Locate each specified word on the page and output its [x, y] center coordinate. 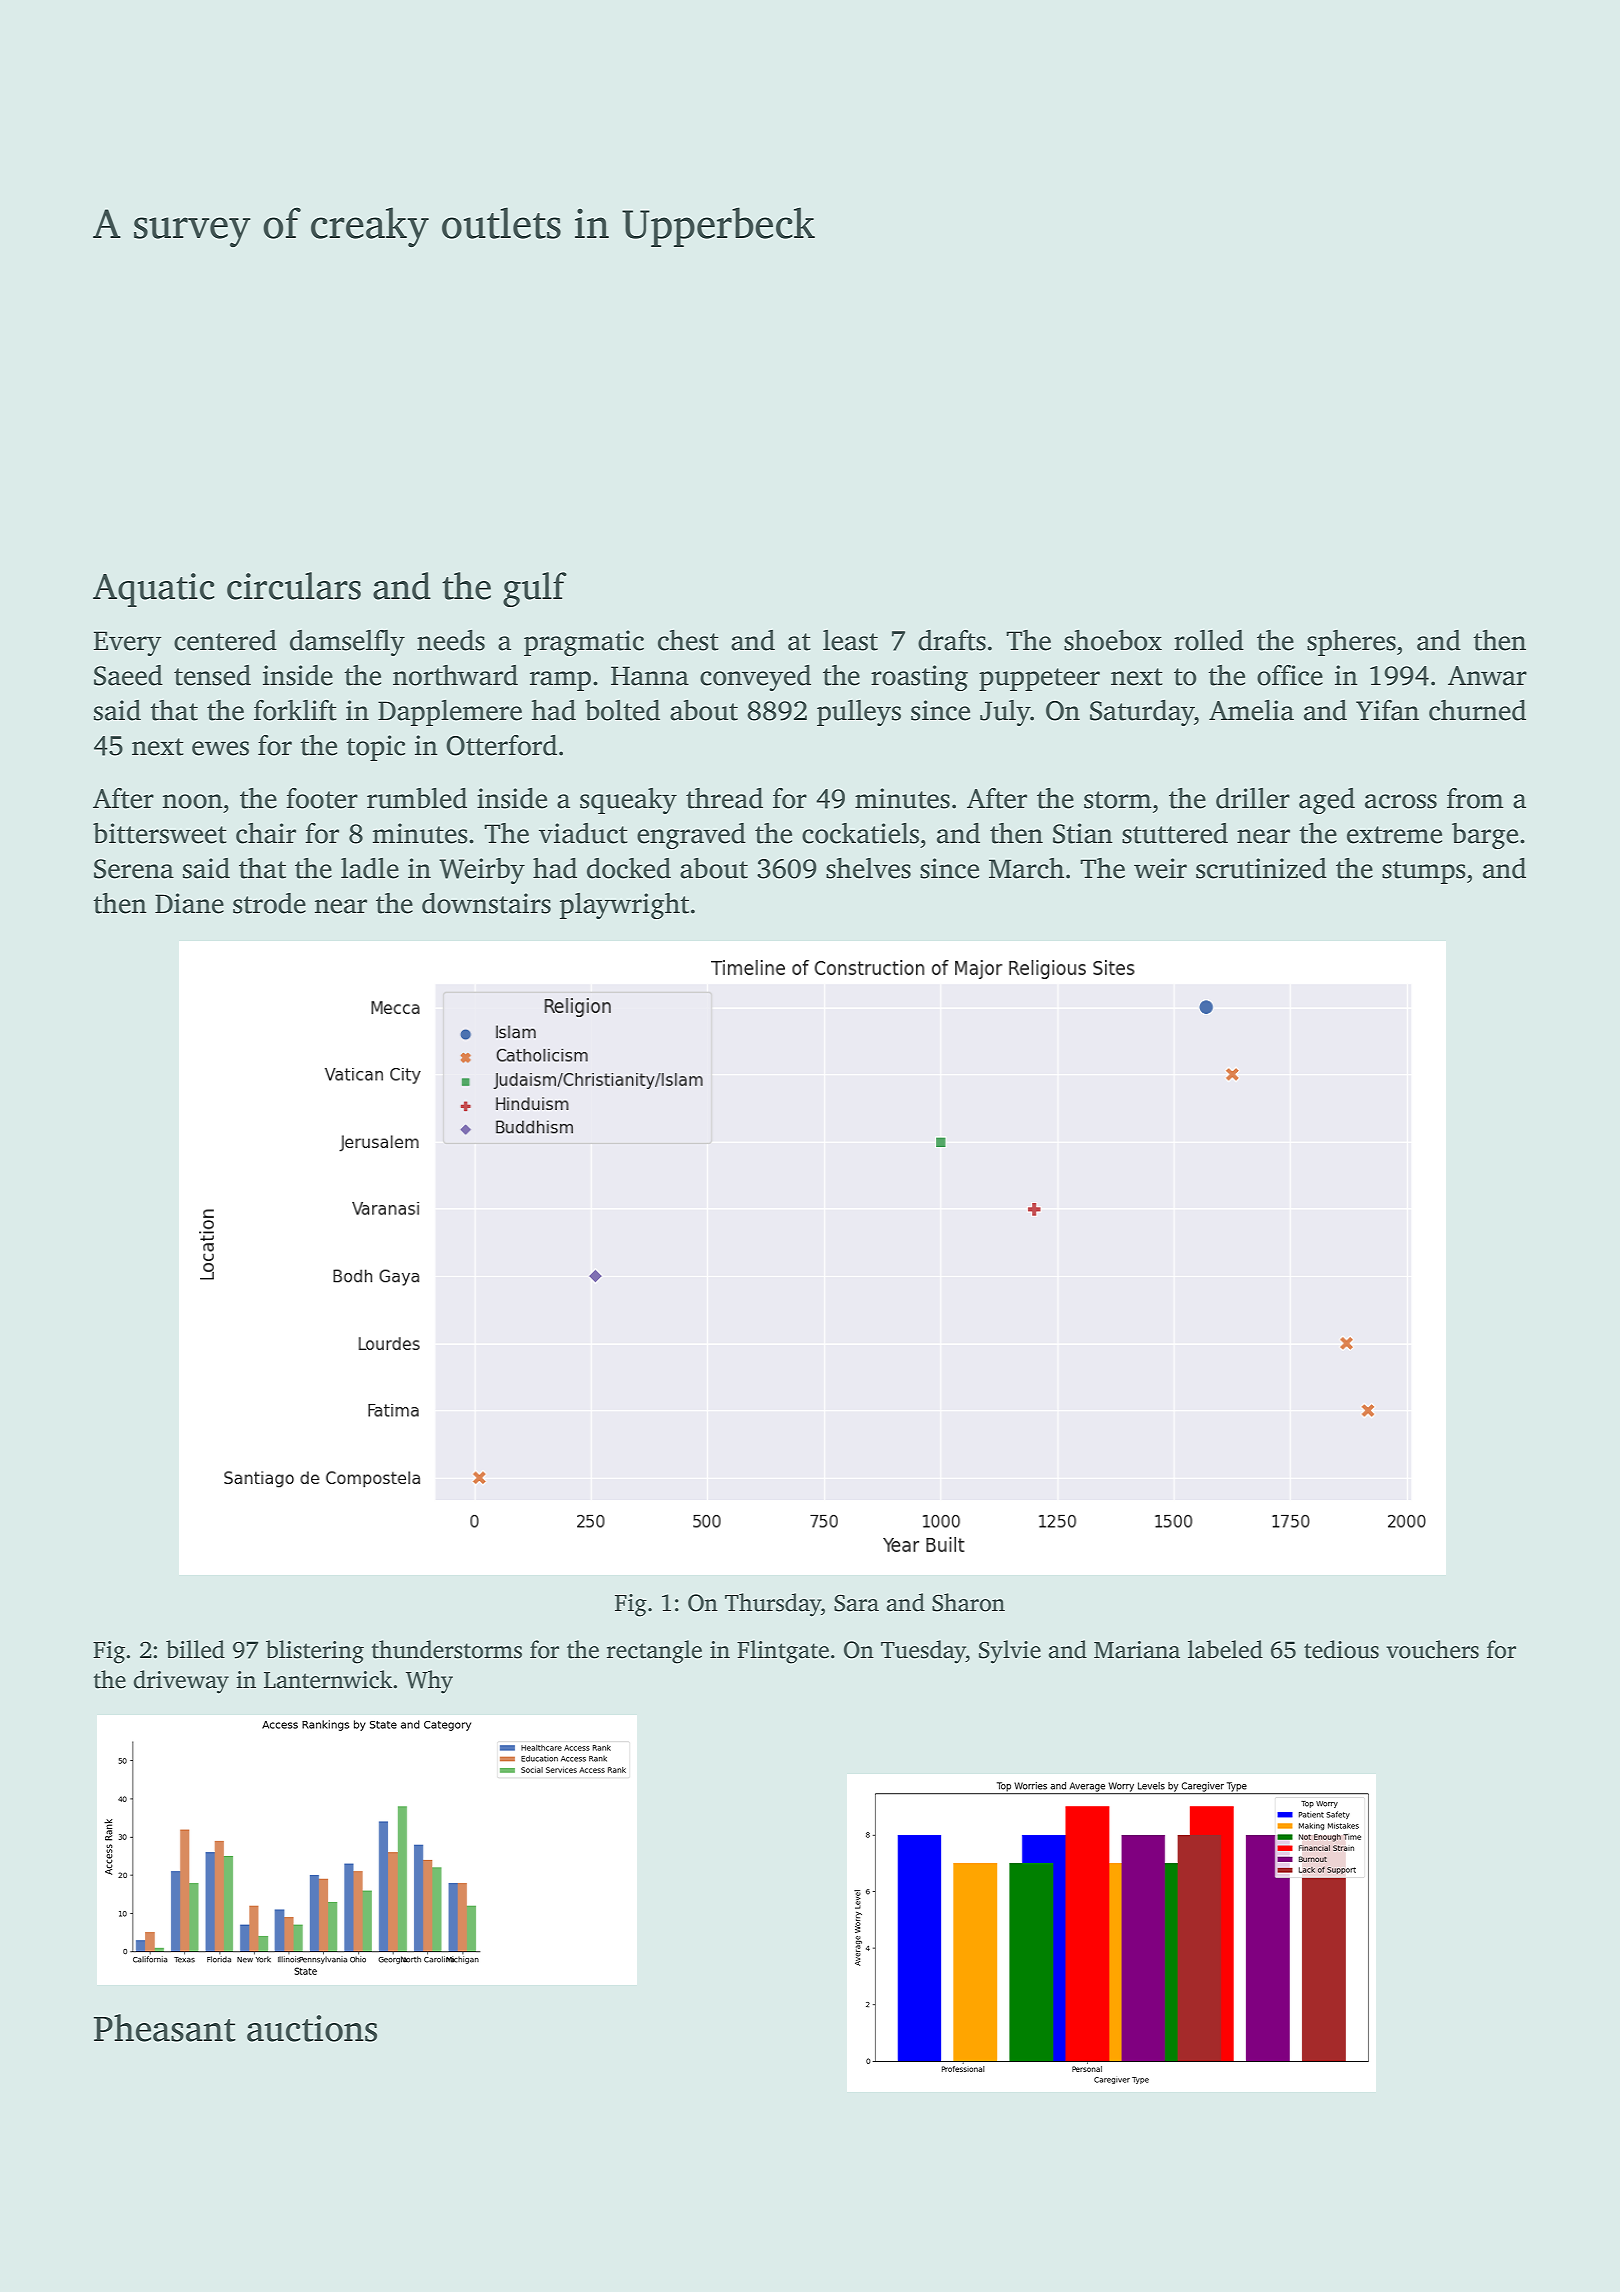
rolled [1209, 640]
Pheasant [165, 2028]
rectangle [654, 1652]
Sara [856, 1603]
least [850, 640]
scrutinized [1261, 868]
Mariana [1137, 1650]
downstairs [486, 903]
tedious [1341, 1649]
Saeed [128, 675]
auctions [312, 2028]
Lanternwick [328, 1679]
